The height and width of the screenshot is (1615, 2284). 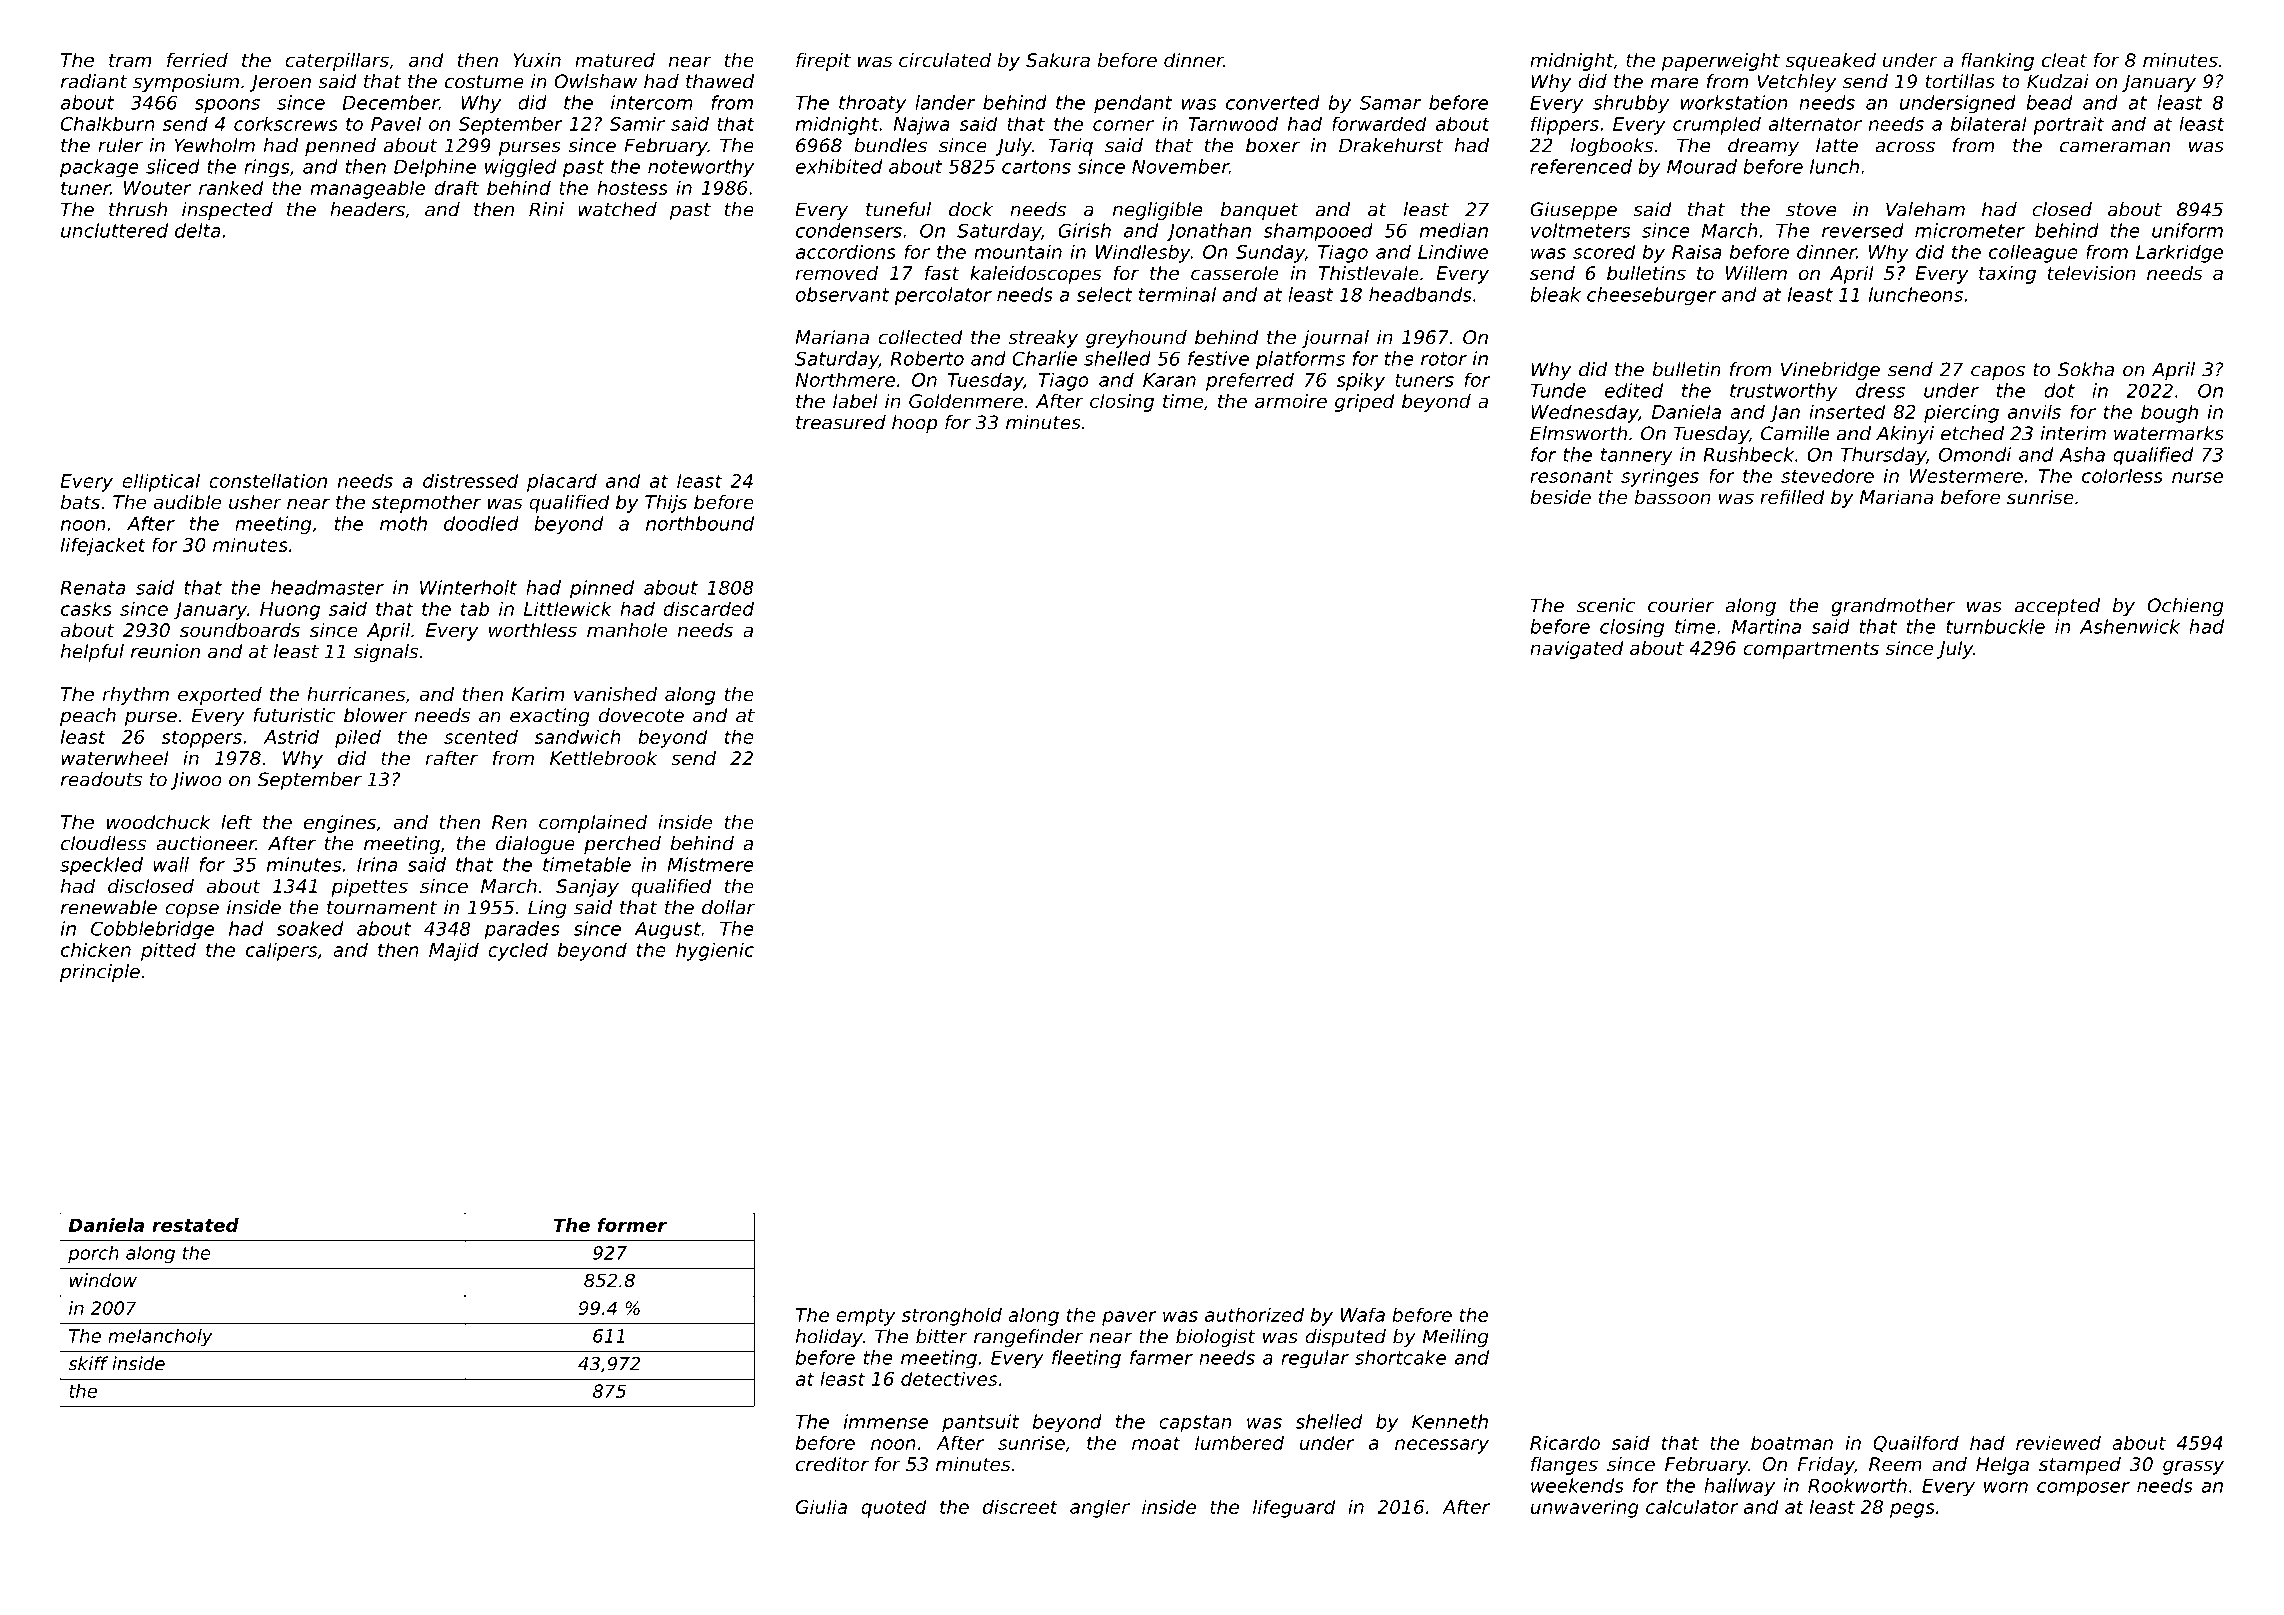 What do you see at coordinates (537, 60) in the screenshot?
I see `Yuxin` at bounding box center [537, 60].
